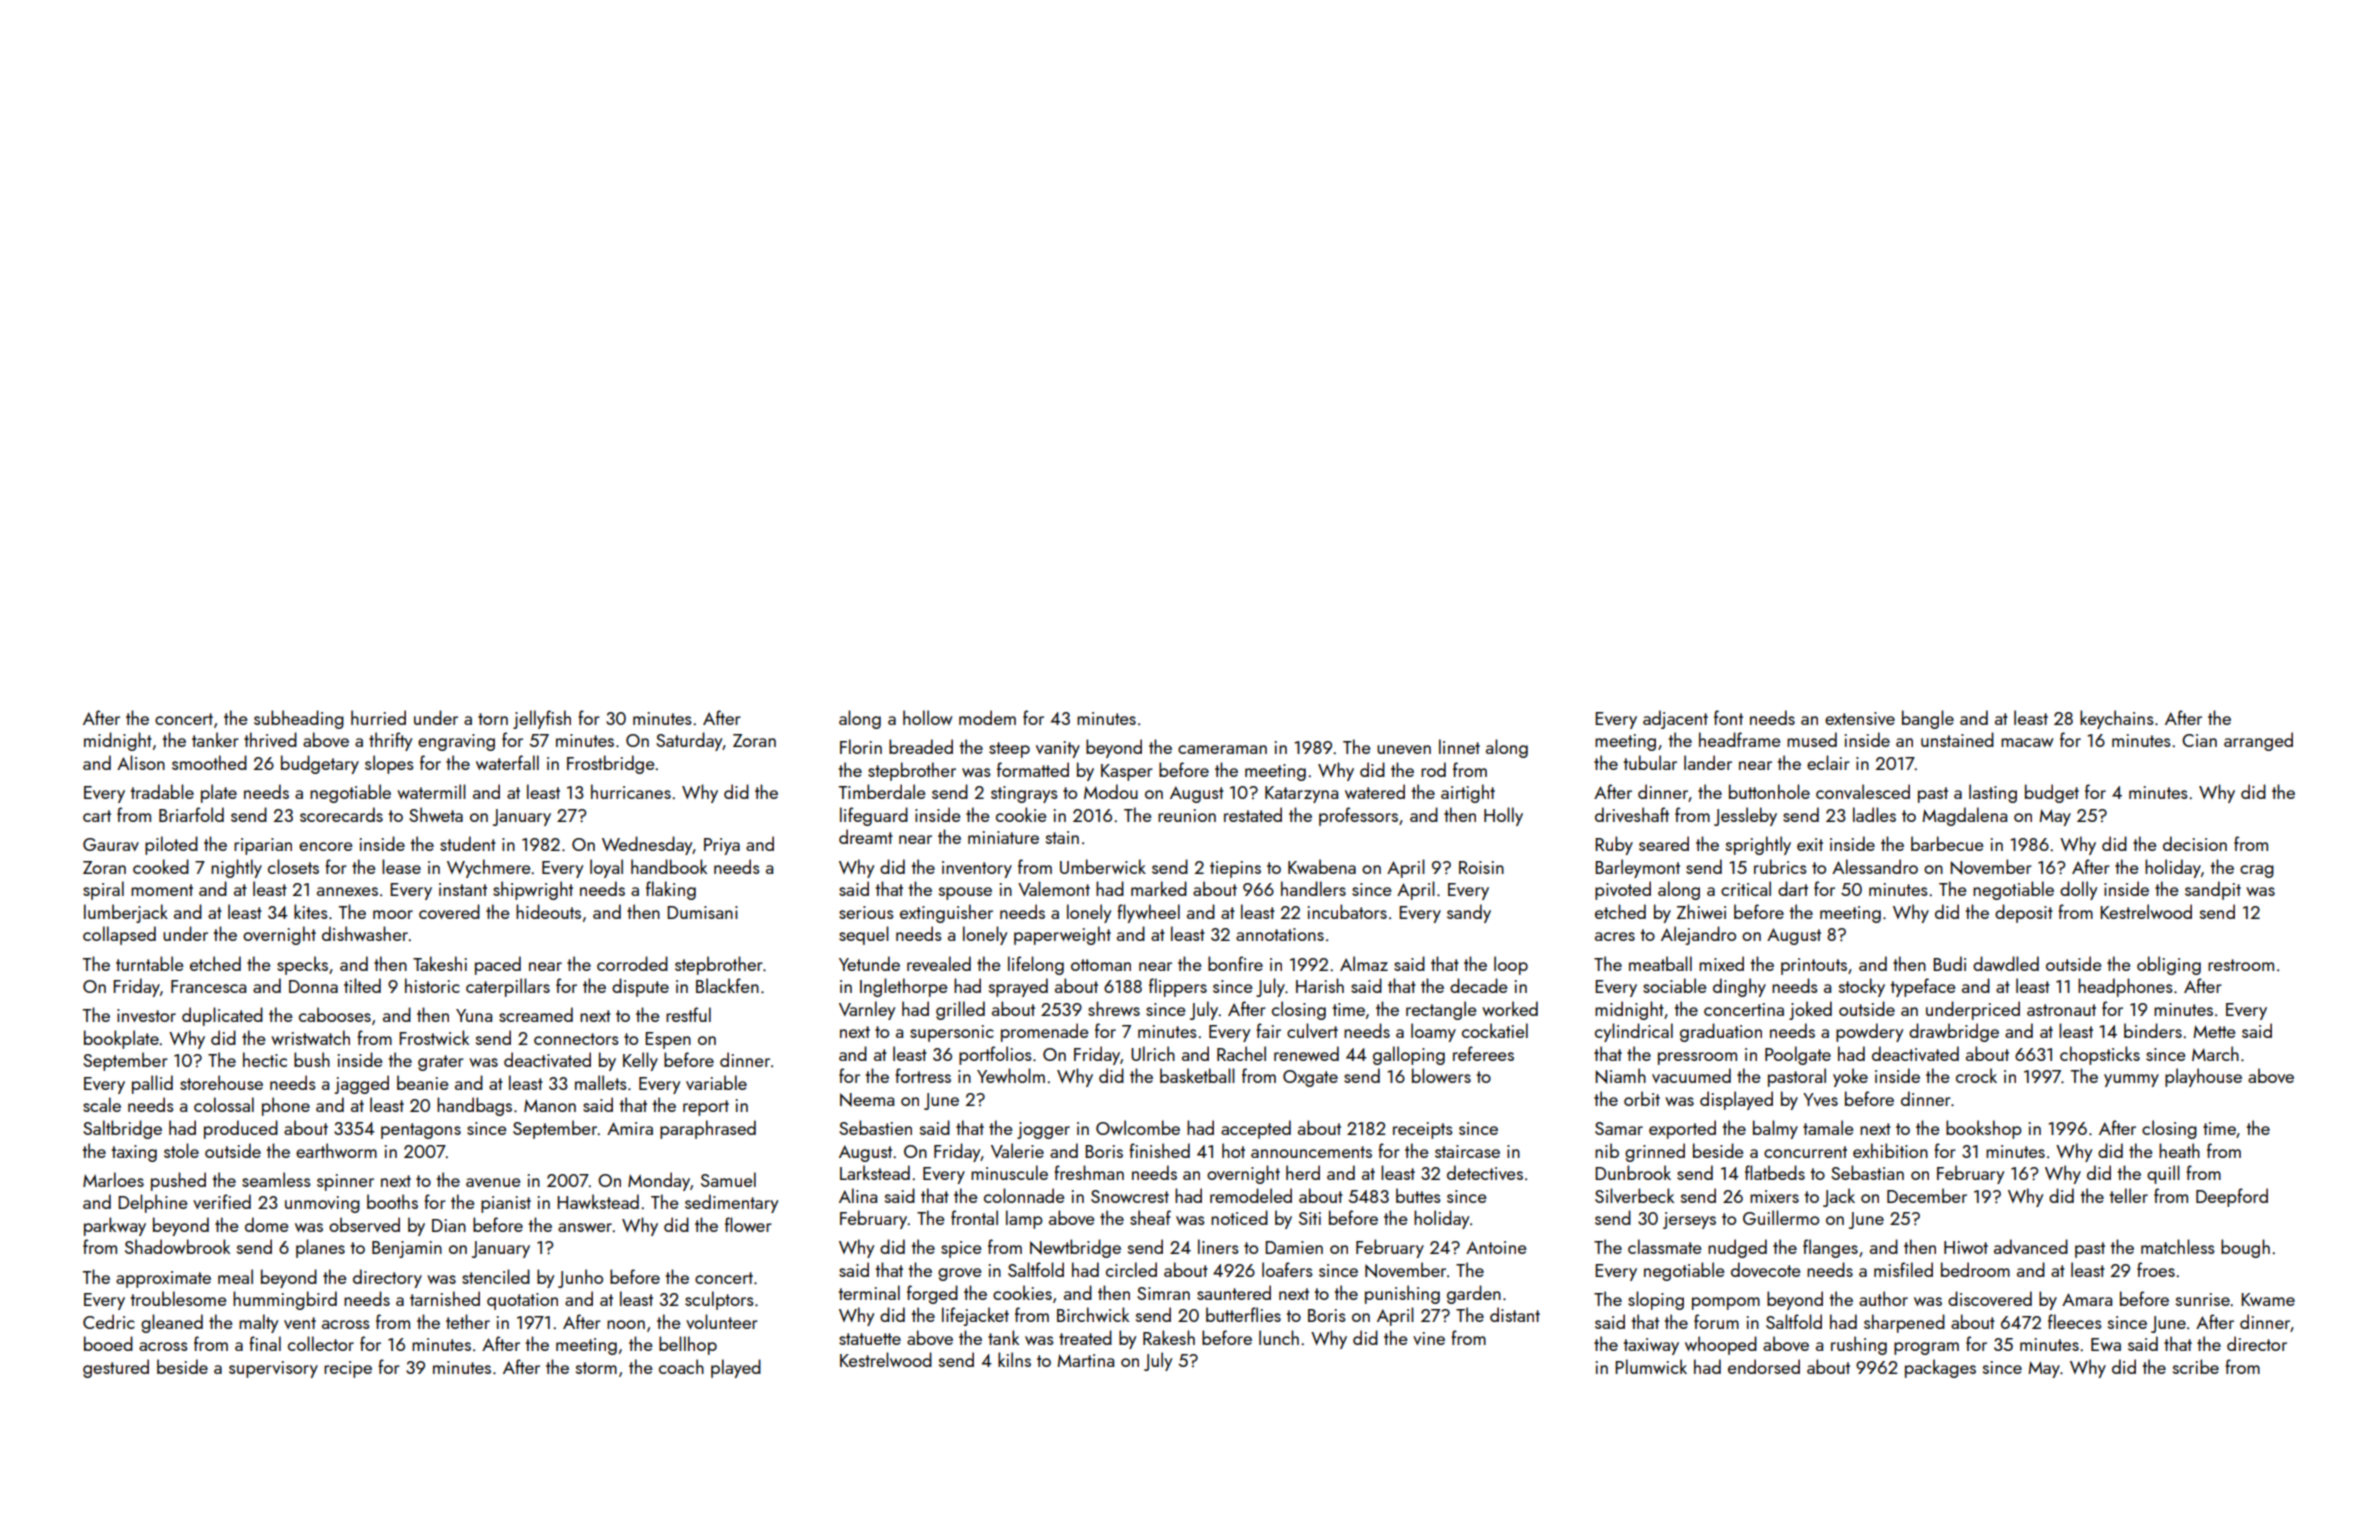 The height and width of the screenshot is (1540, 2380). Describe the element at coordinates (987, 717) in the screenshot. I see `modem` at that location.
